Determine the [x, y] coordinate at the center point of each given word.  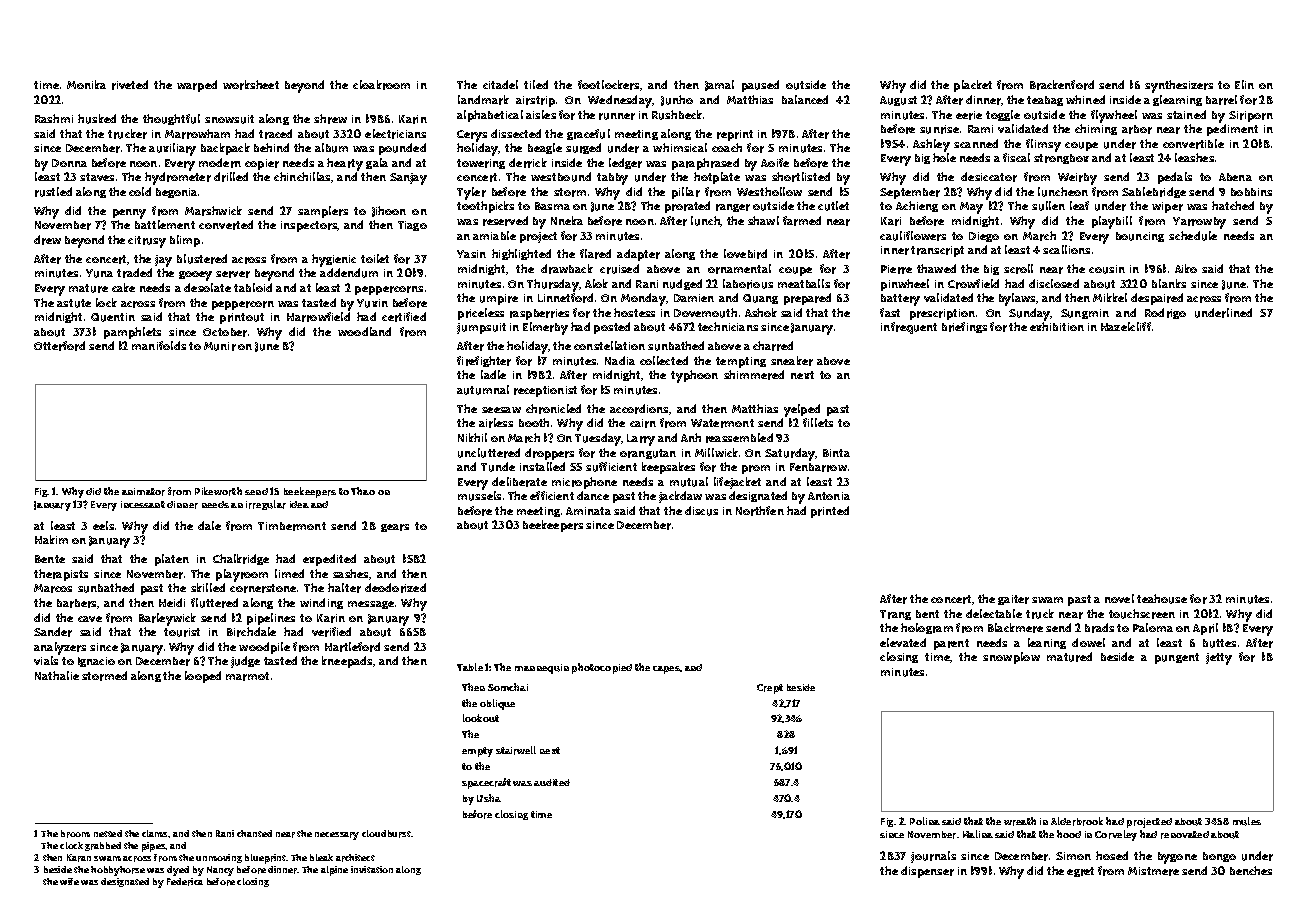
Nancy [220, 871]
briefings [964, 327]
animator [143, 492]
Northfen [760, 511]
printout [242, 318]
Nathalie [57, 675]
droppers [549, 454]
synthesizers [1179, 86]
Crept [770, 689]
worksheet [251, 85]
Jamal [719, 85]
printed [830, 512]
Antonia [829, 496]
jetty [1219, 659]
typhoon [694, 376]
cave [90, 619]
